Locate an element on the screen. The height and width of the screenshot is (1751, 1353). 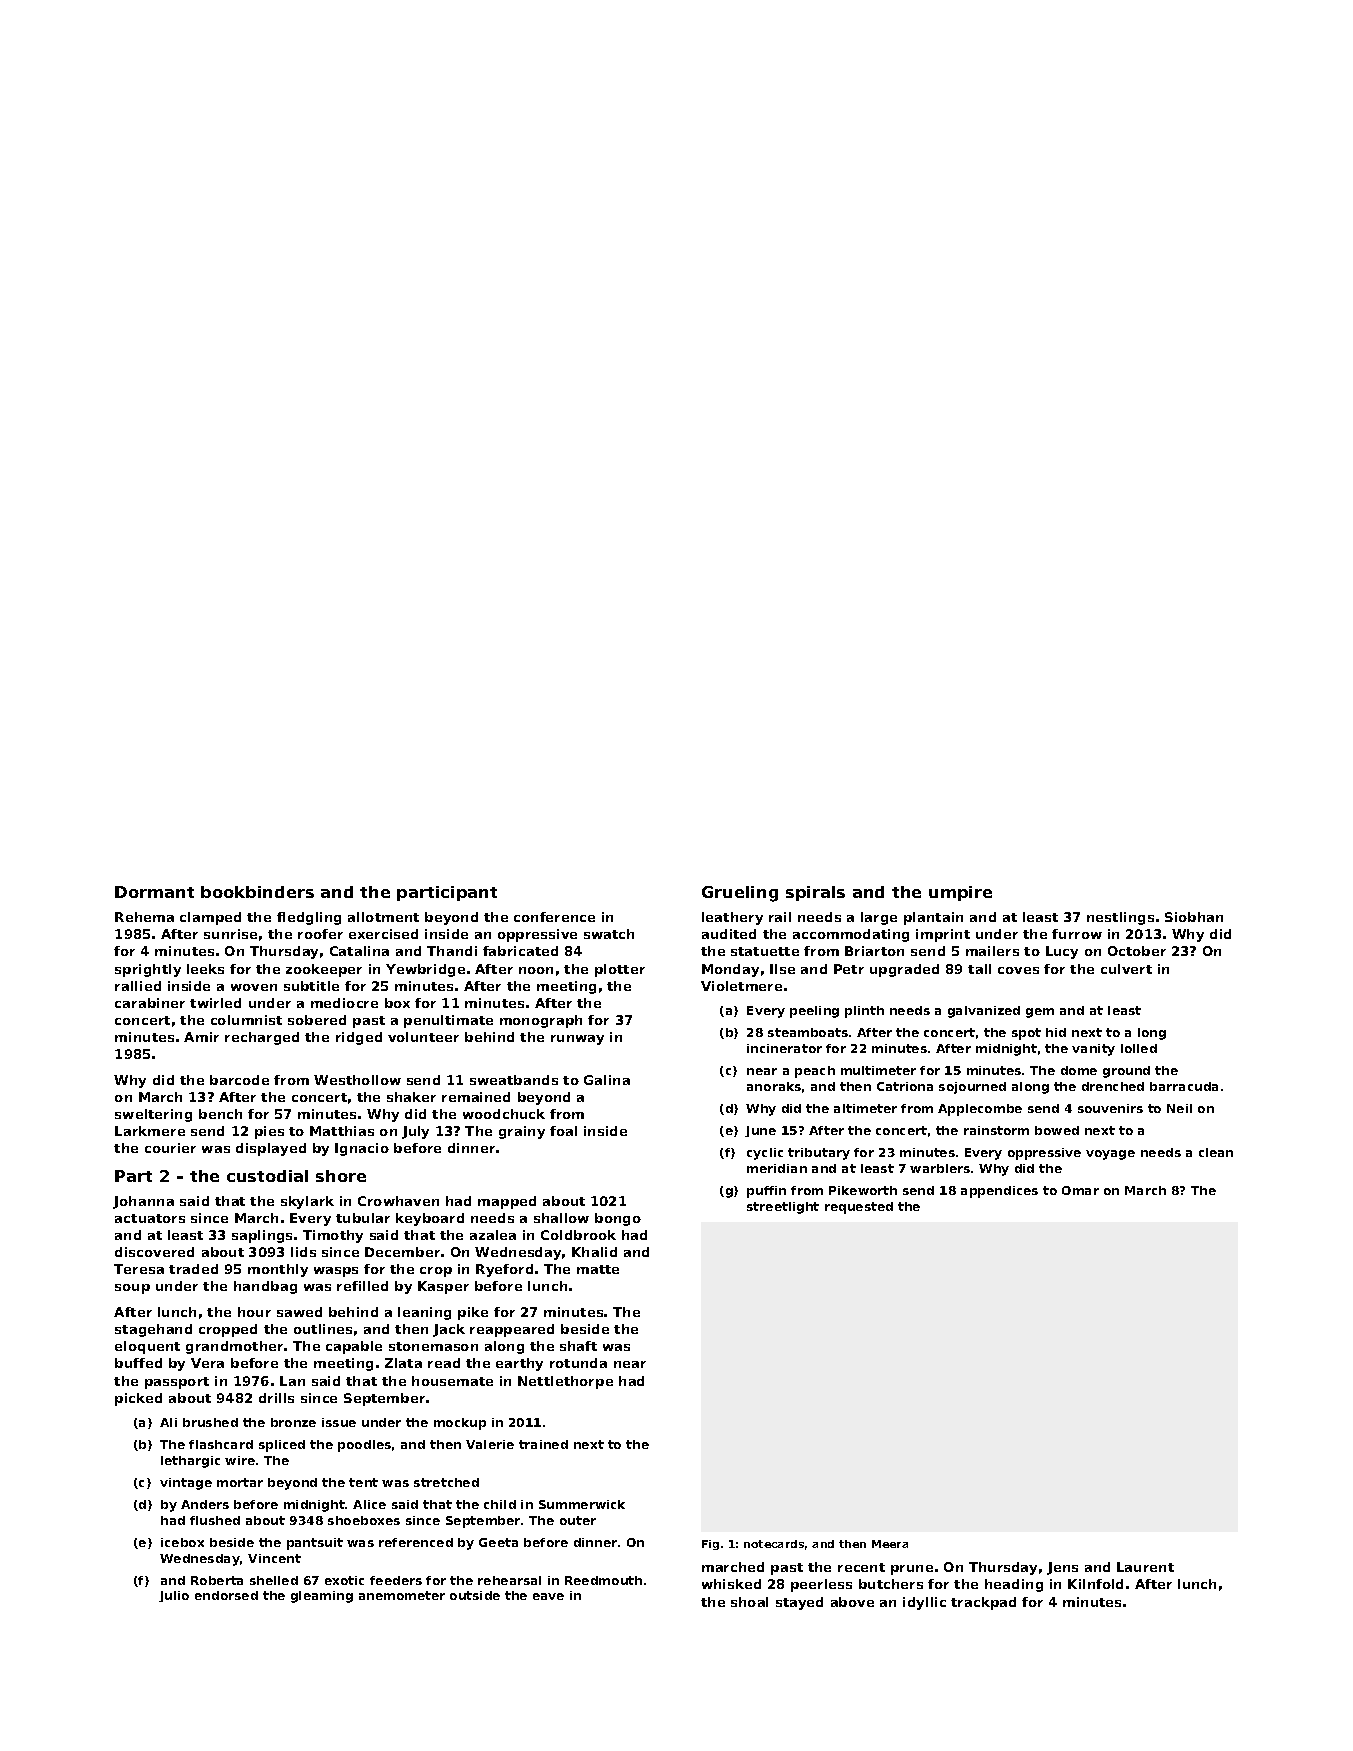
cyclic is located at coordinates (765, 1154).
